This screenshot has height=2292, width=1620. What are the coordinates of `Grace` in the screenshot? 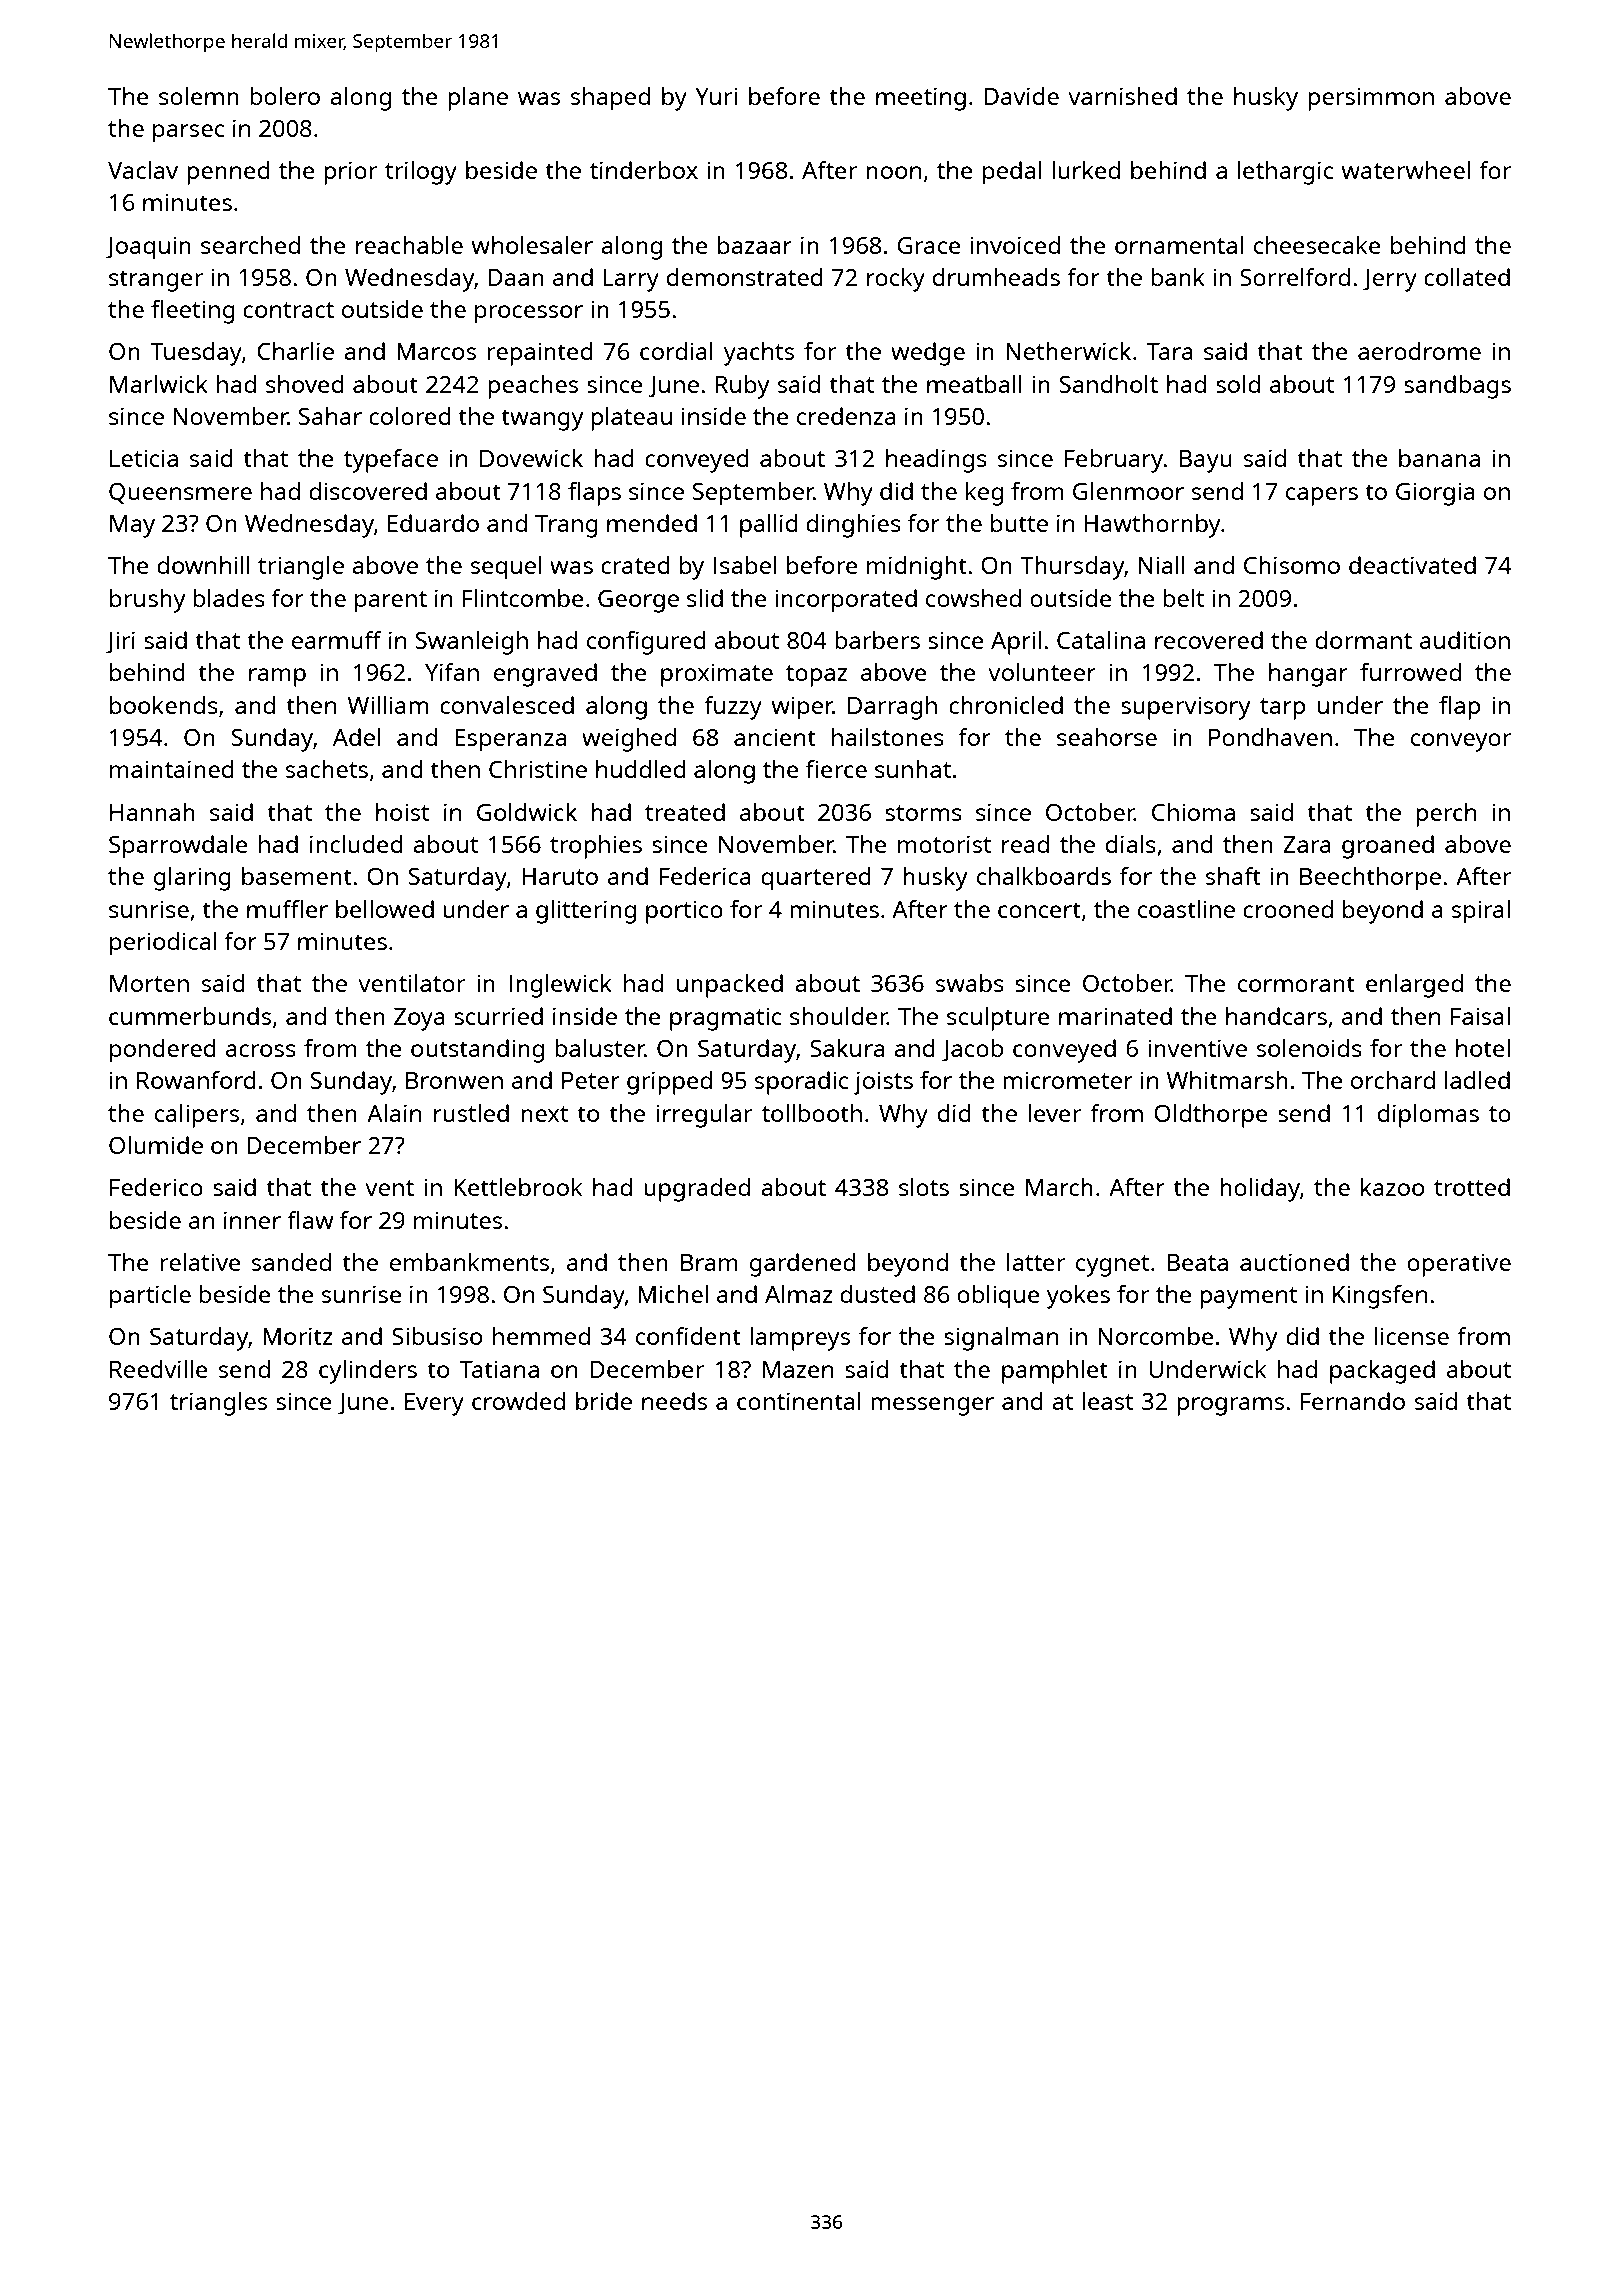 It's located at (929, 245).
